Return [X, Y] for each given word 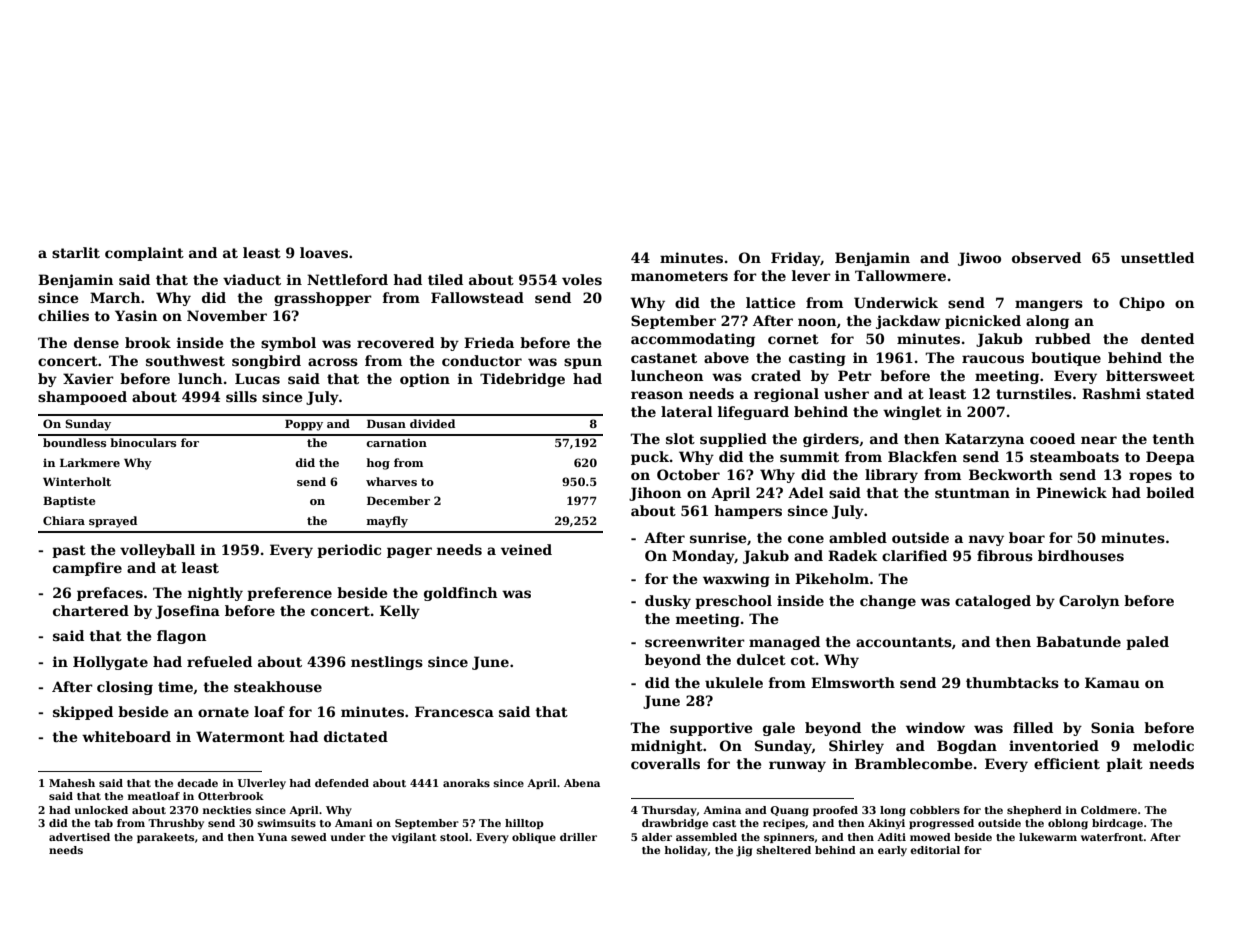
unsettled [1157, 257]
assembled [706, 837]
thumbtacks [1012, 682]
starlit [76, 252]
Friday [796, 259]
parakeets [165, 838]
